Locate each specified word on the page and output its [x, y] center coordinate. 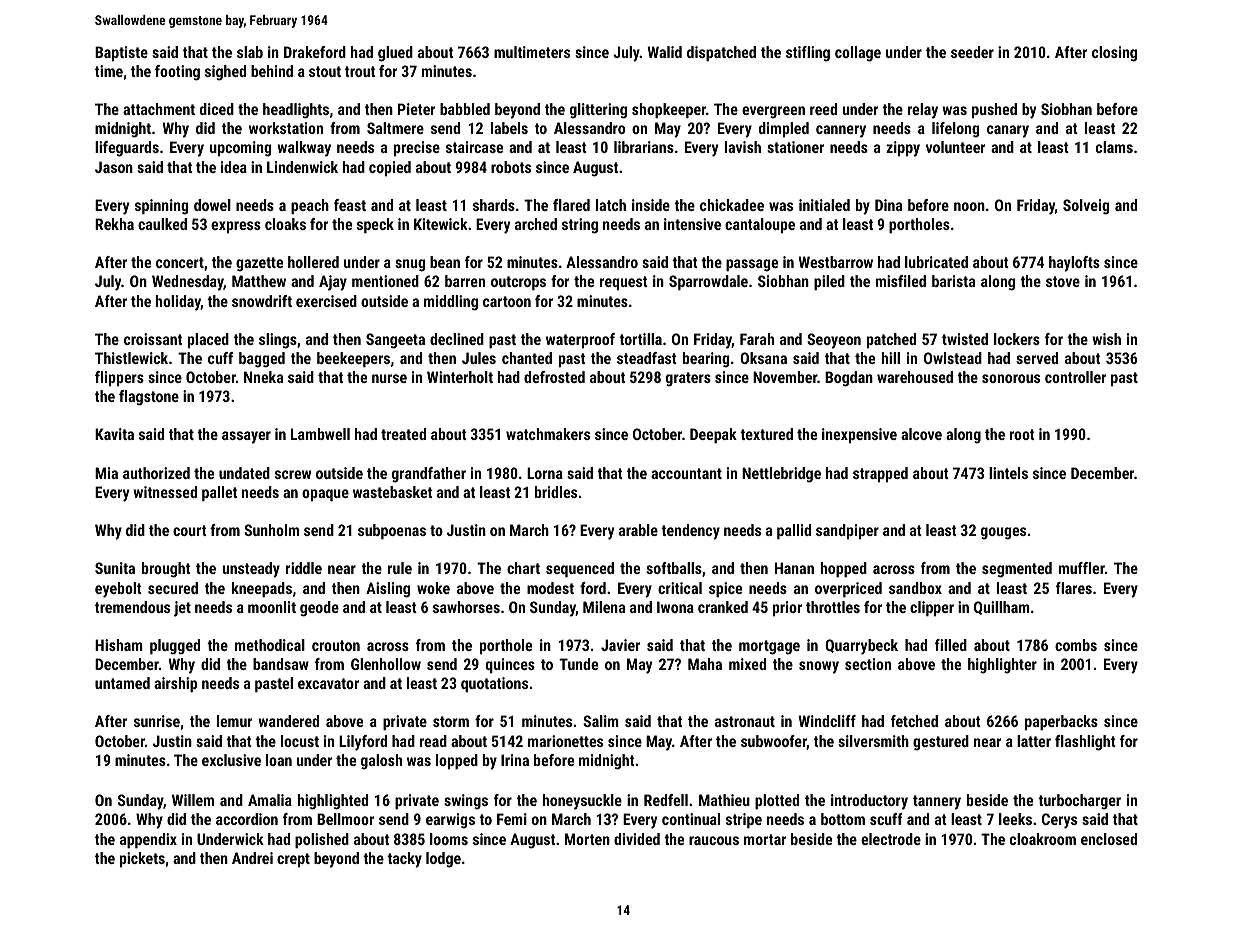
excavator [328, 683]
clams [1114, 147]
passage [752, 265]
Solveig [1086, 207]
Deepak [713, 435]
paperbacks [1061, 722]
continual [691, 819]
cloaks [285, 224]
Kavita [114, 434]
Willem [193, 800]
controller [1075, 377]
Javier [620, 645]
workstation [286, 128]
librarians [644, 147]
